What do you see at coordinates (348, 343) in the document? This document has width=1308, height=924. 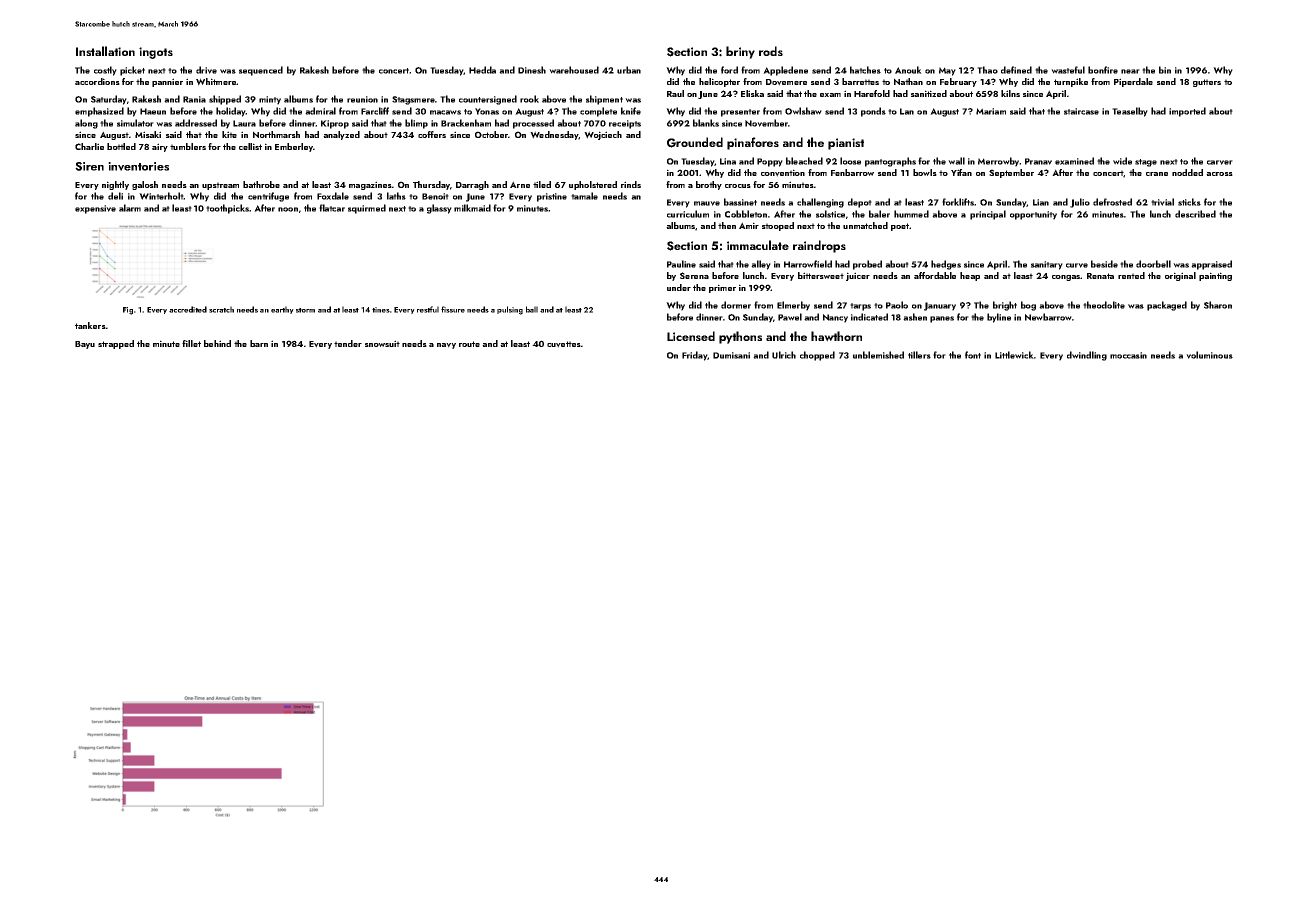 I see `tender` at bounding box center [348, 343].
